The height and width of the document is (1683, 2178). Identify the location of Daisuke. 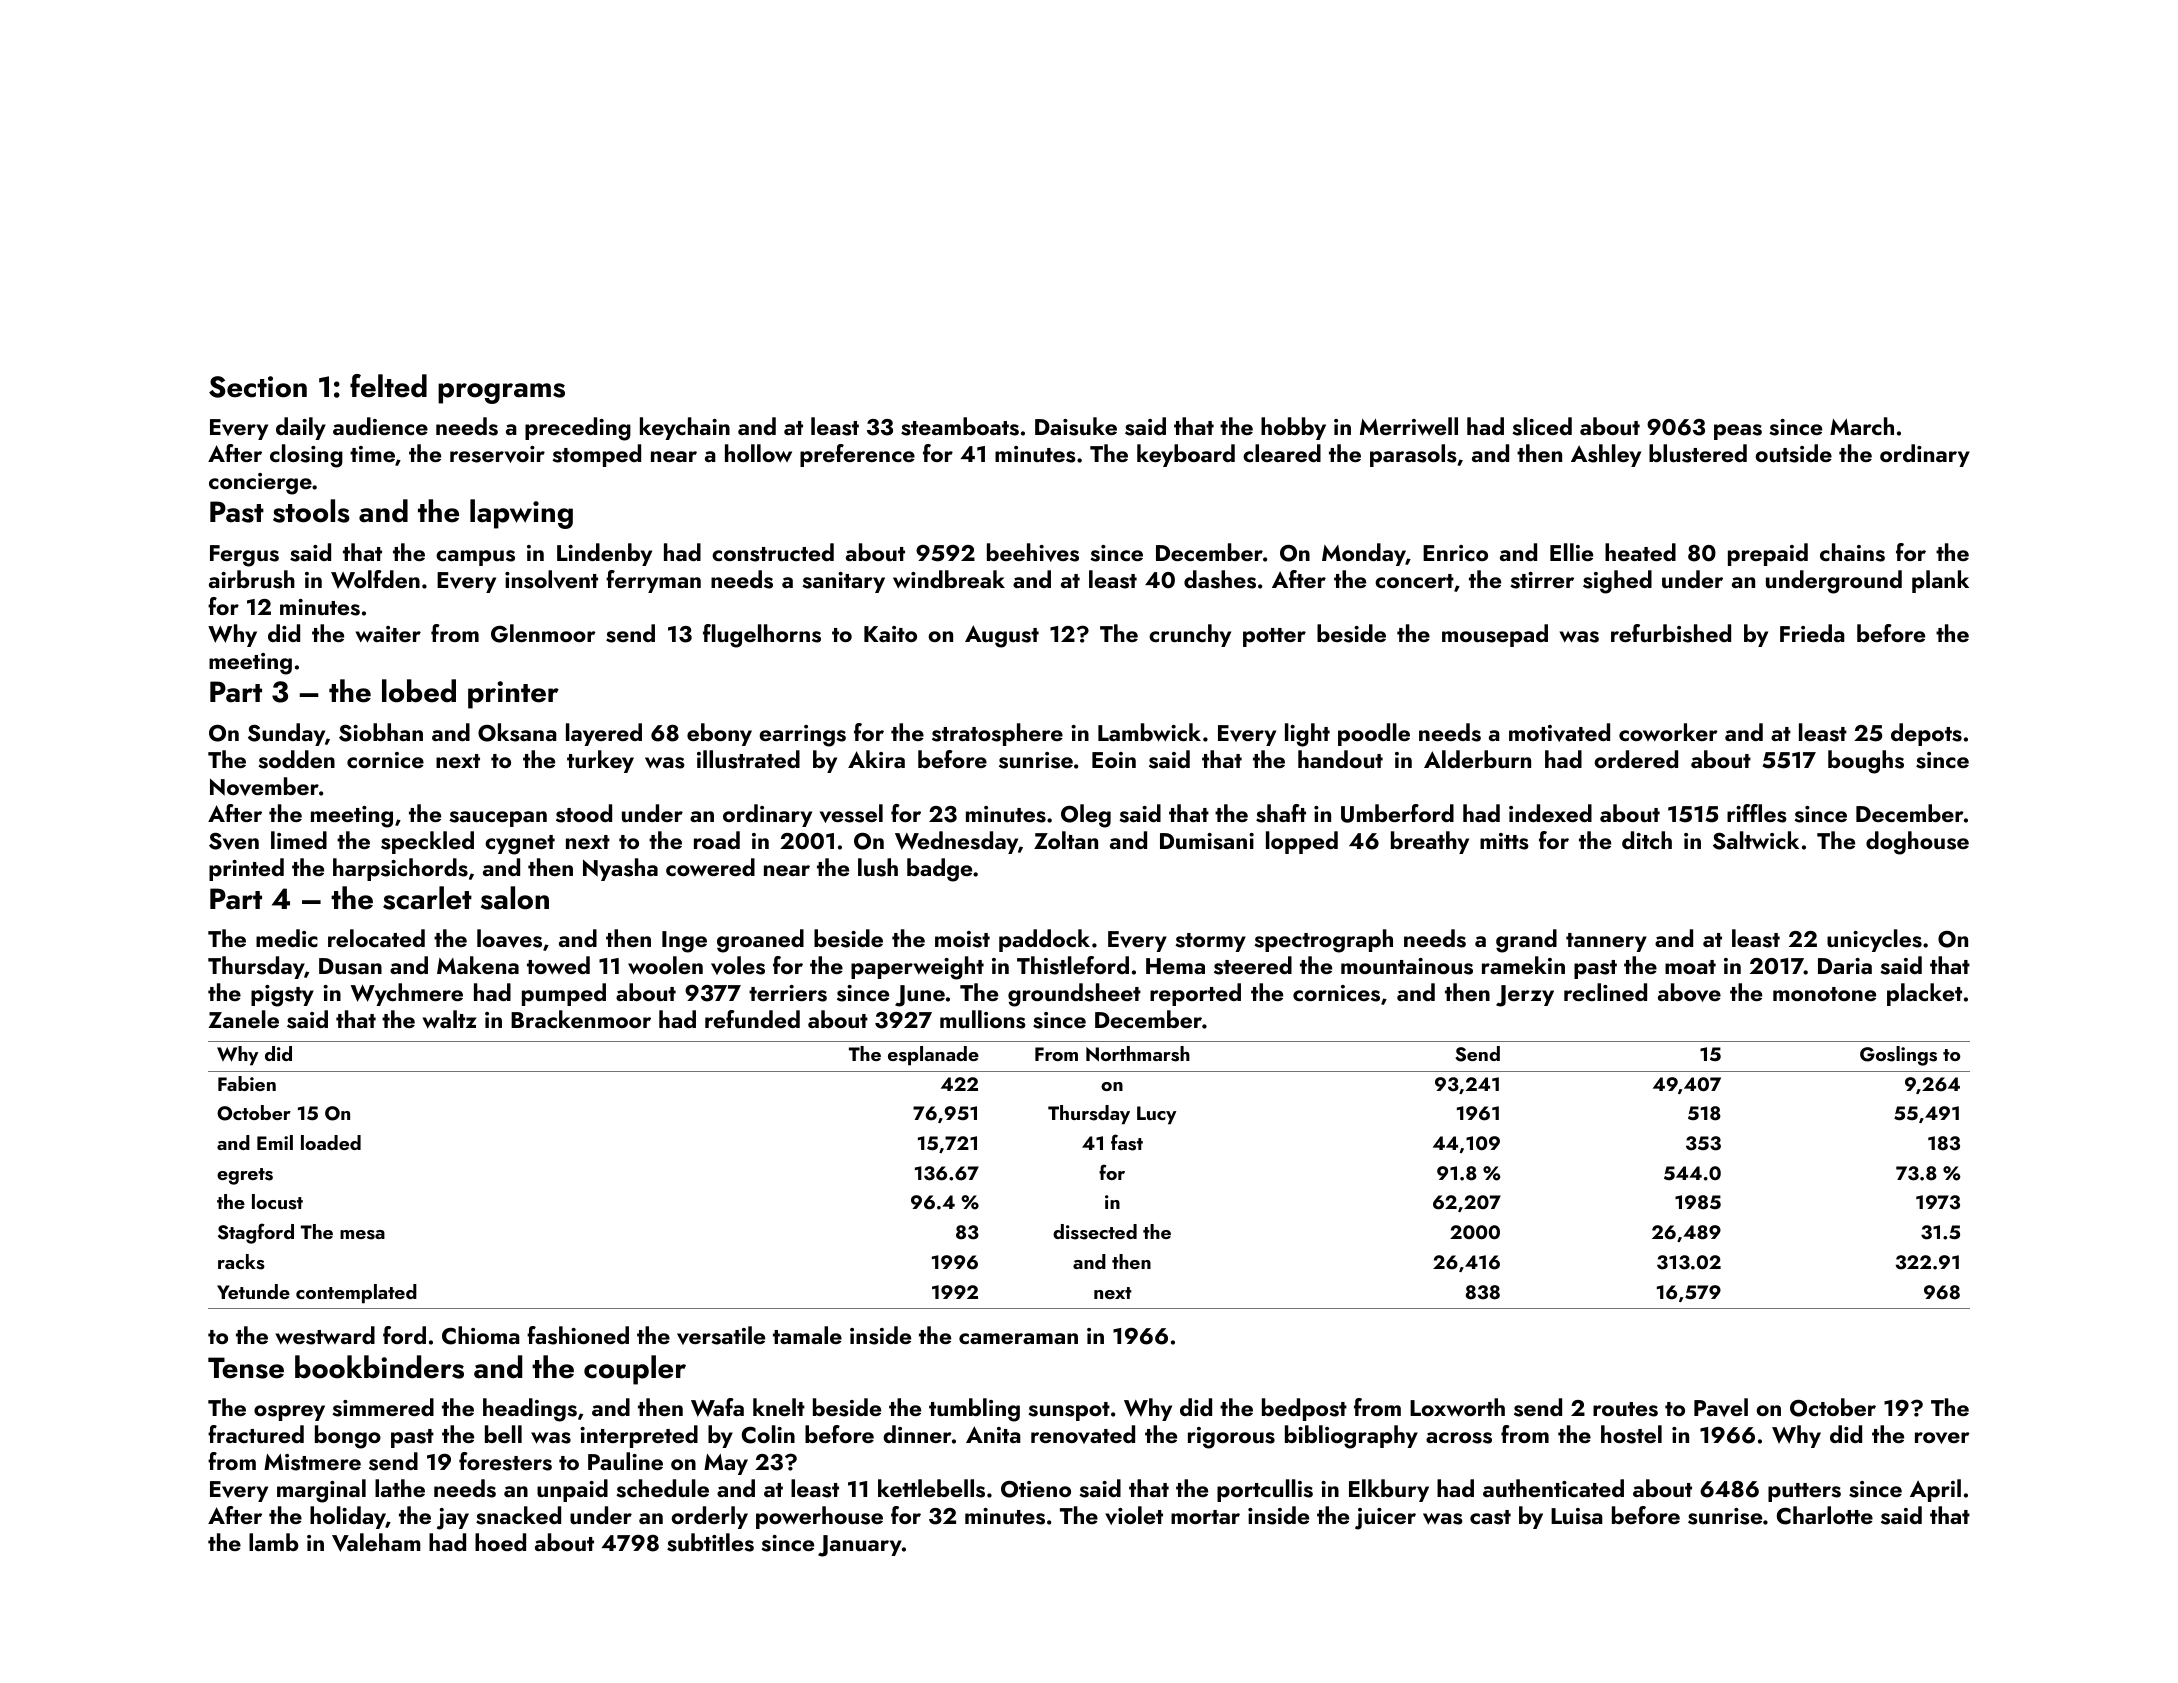
(1076, 426).
